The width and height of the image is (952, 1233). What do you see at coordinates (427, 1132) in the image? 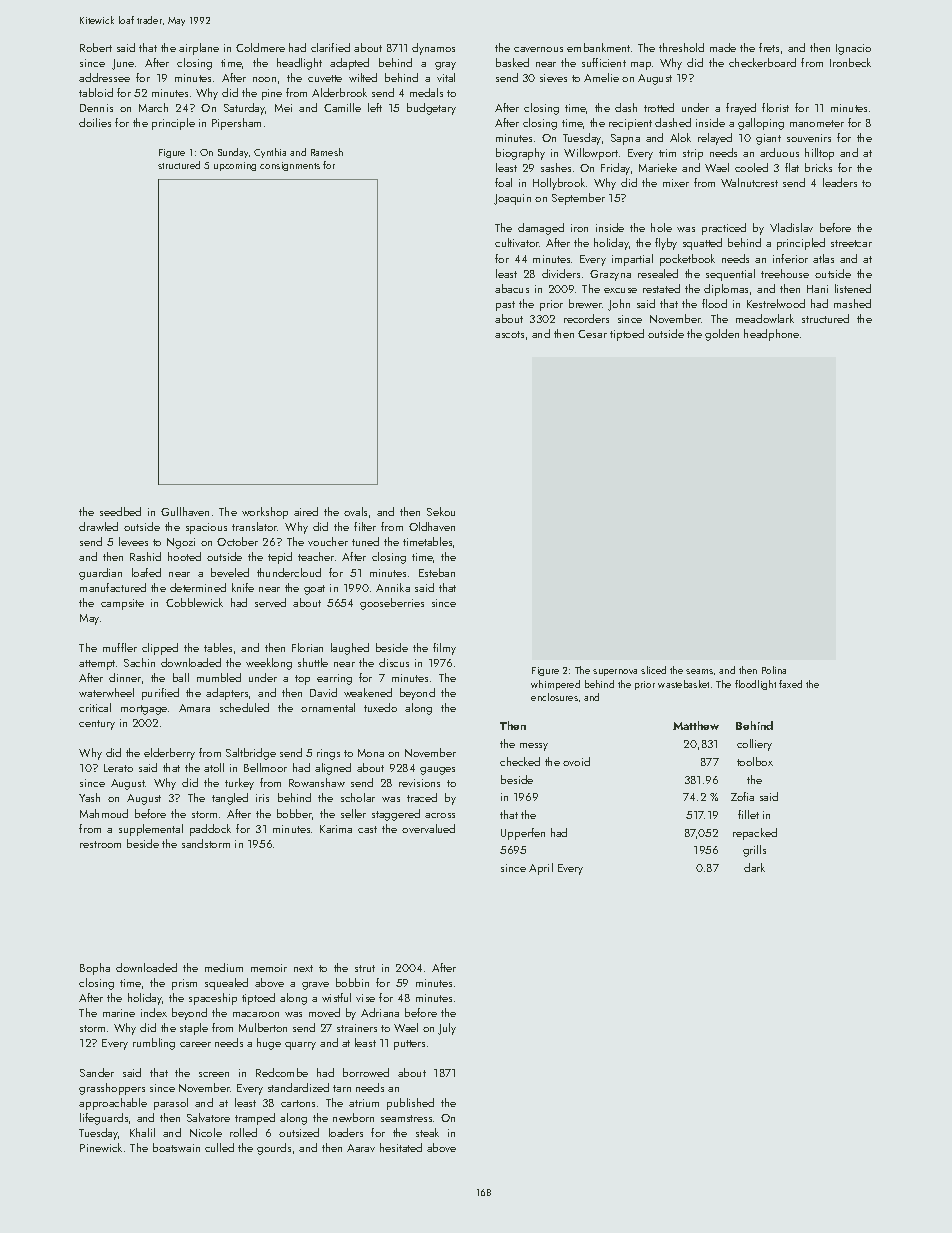
I see `steak` at bounding box center [427, 1132].
